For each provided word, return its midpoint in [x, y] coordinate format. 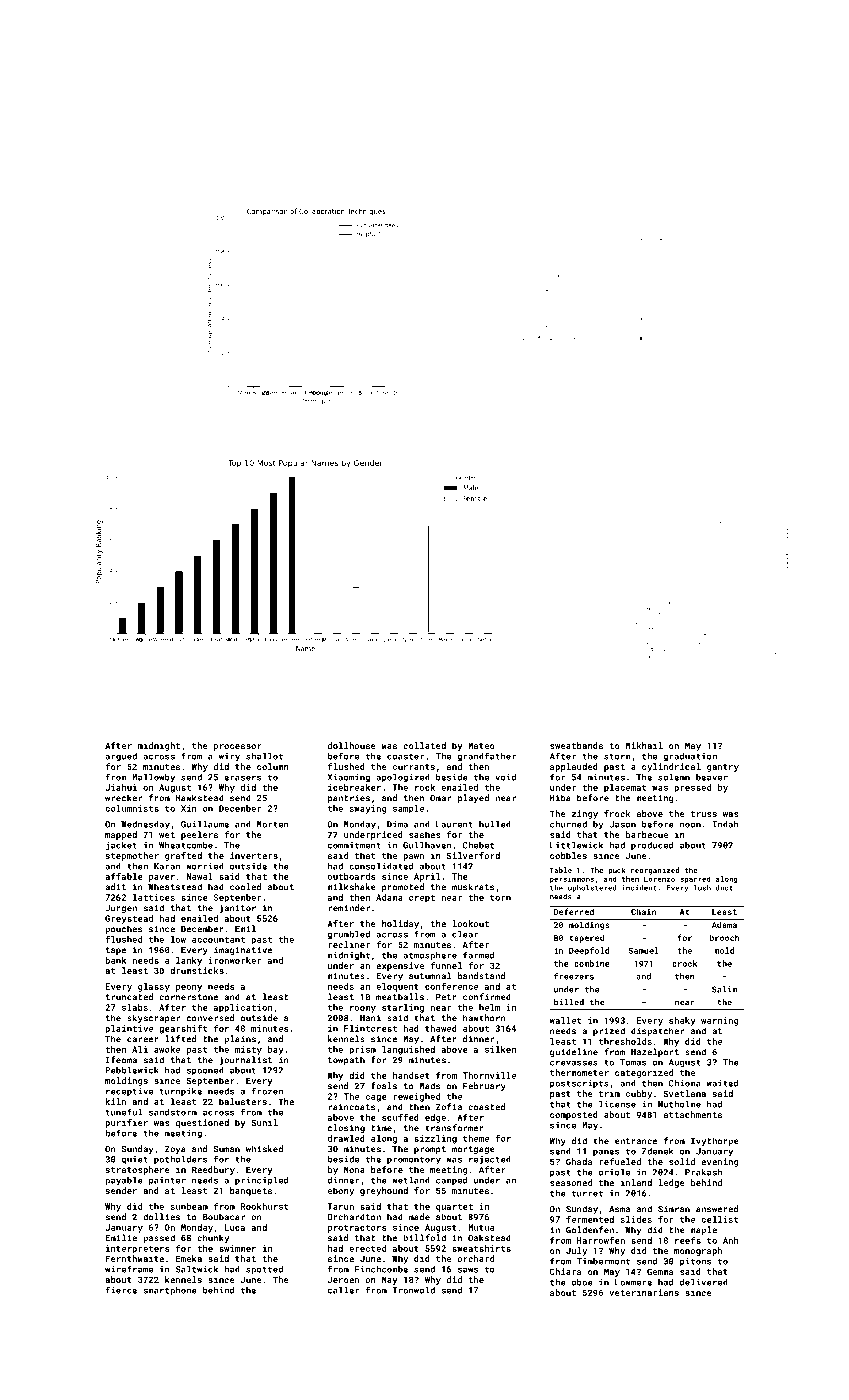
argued [121, 757]
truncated [129, 997]
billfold [424, 1238]
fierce [121, 1290]
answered [717, 1209]
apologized [403, 777]
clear [465, 934]
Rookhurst [264, 1206]
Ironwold [414, 1290]
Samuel [644, 950]
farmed [478, 955]
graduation [690, 756]
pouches [123, 929]
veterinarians [644, 1292]
